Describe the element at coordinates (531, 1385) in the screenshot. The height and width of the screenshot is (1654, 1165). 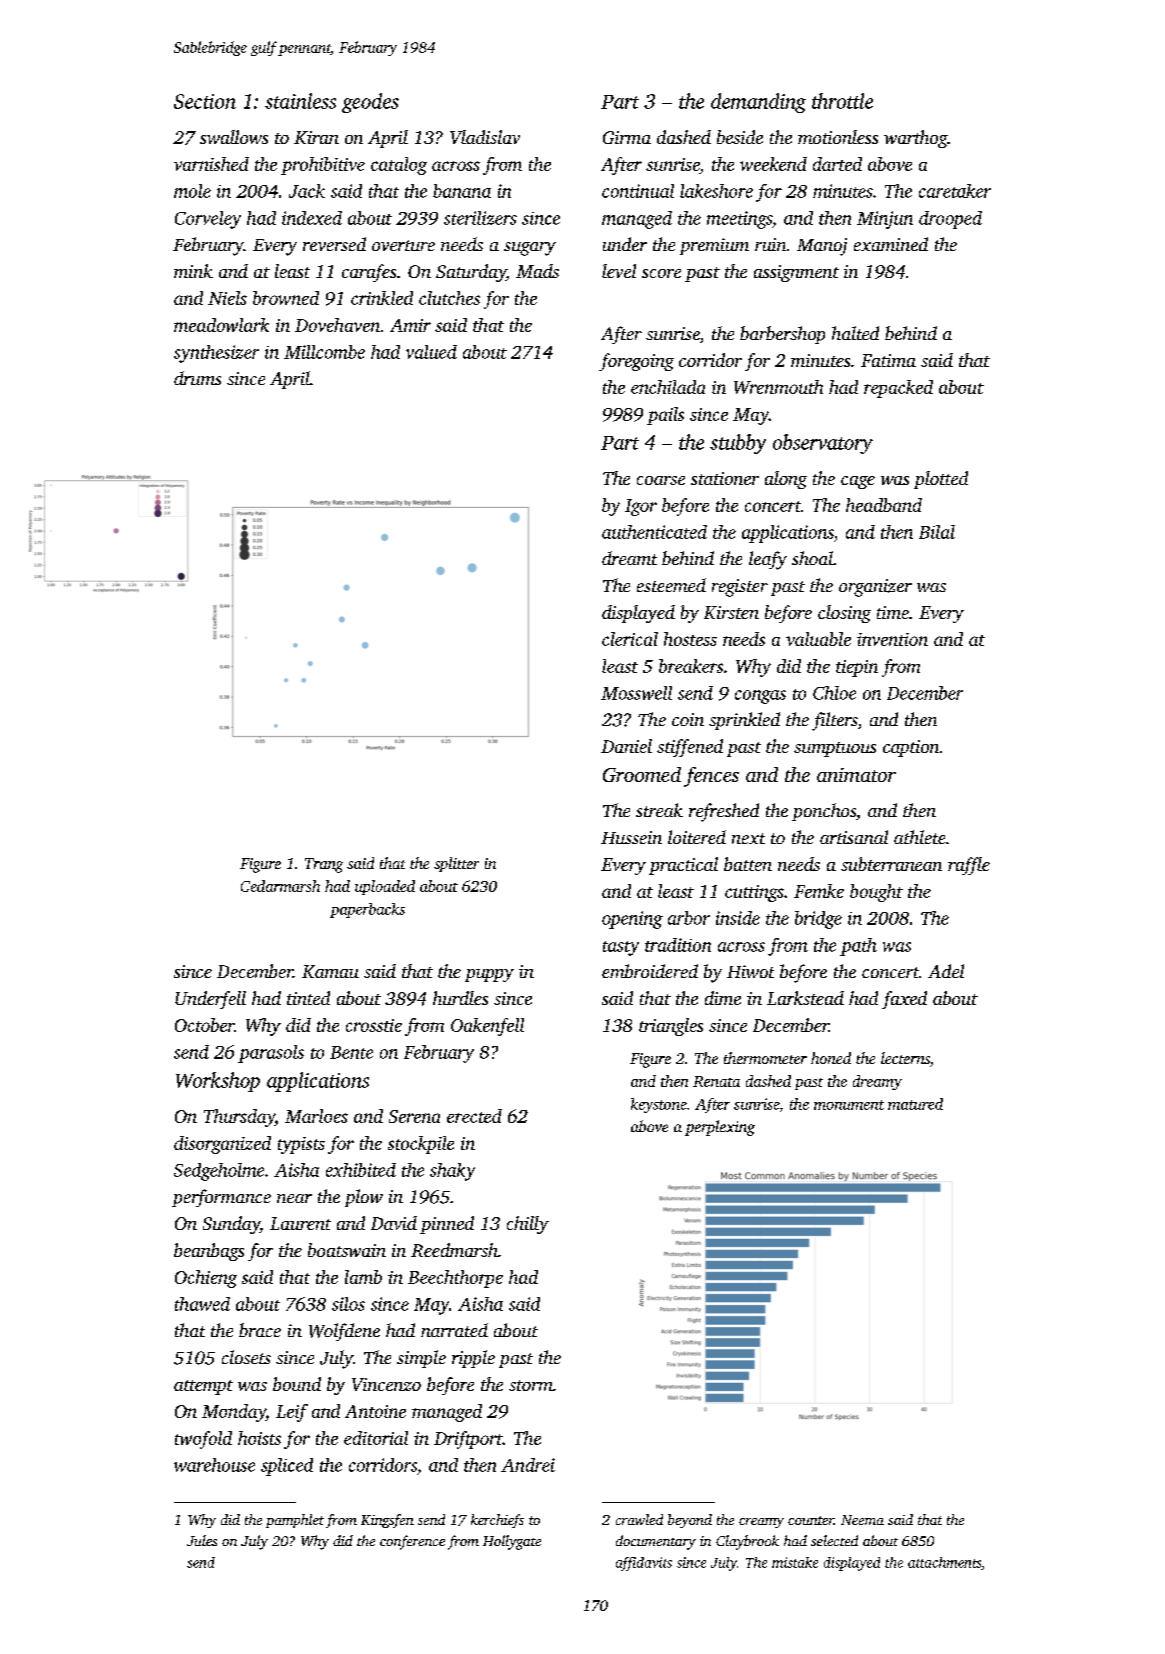
I see `storm` at that location.
